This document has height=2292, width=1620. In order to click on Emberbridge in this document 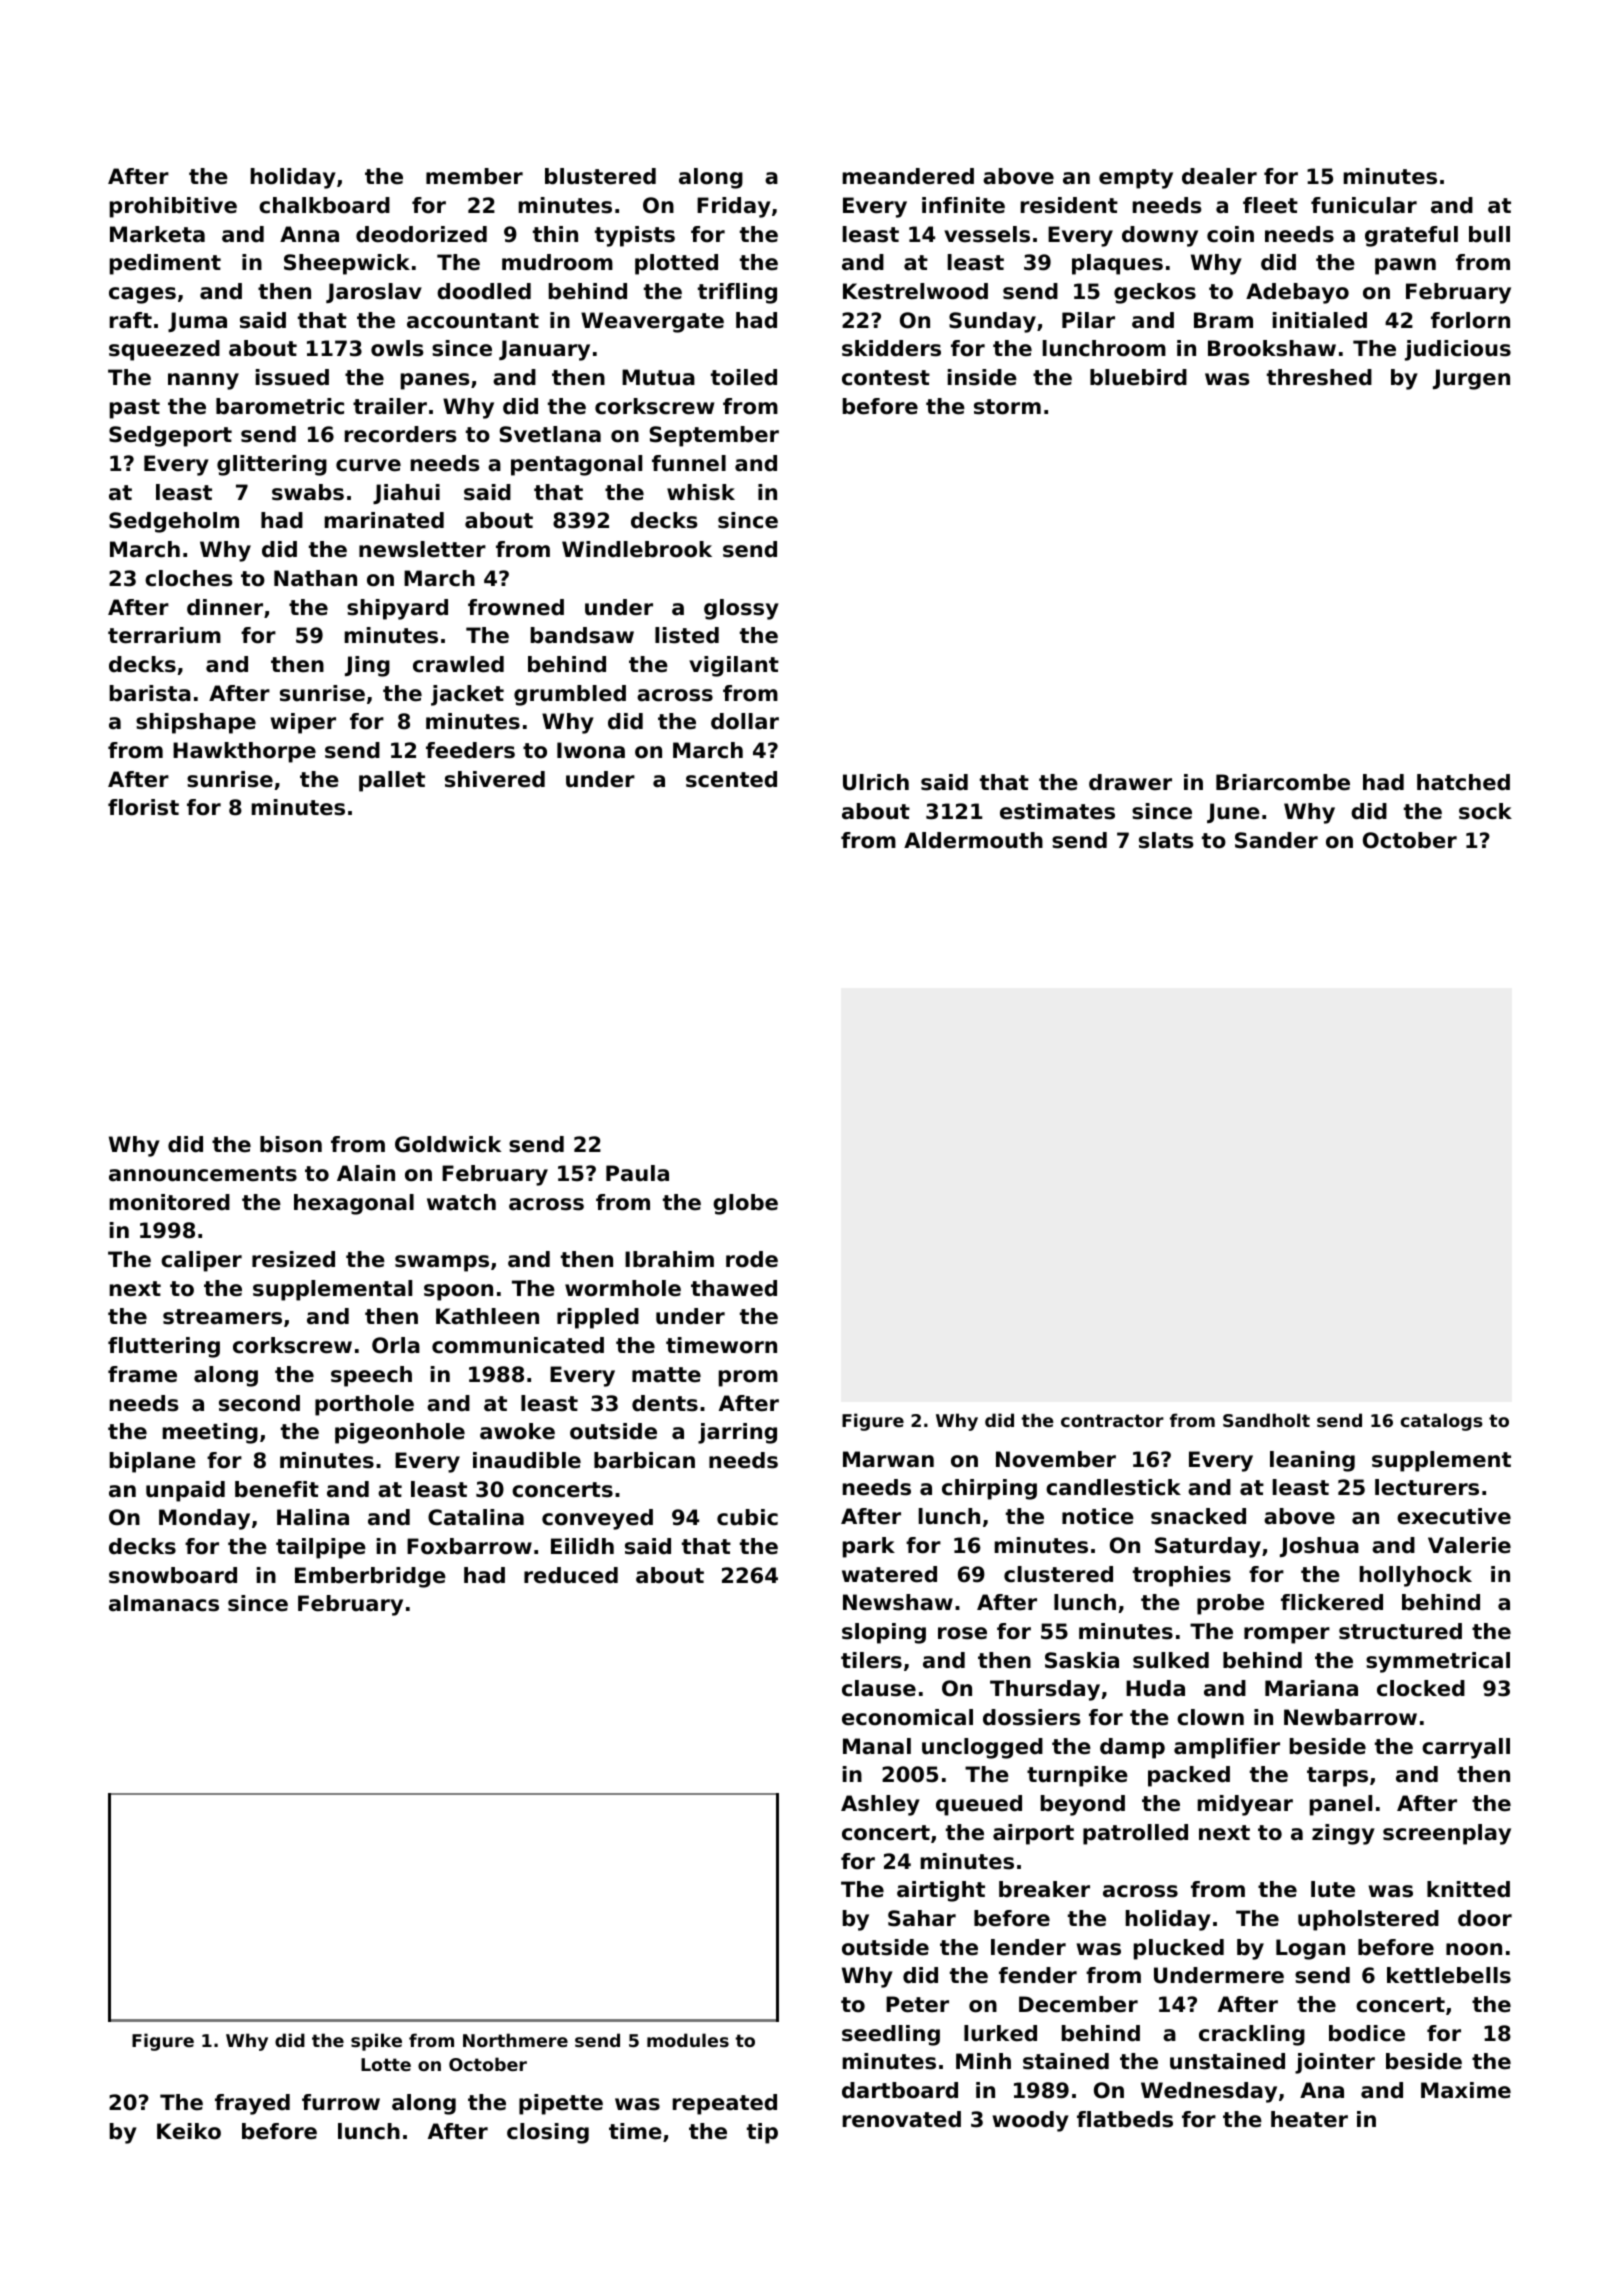, I will do `click(370, 1577)`.
